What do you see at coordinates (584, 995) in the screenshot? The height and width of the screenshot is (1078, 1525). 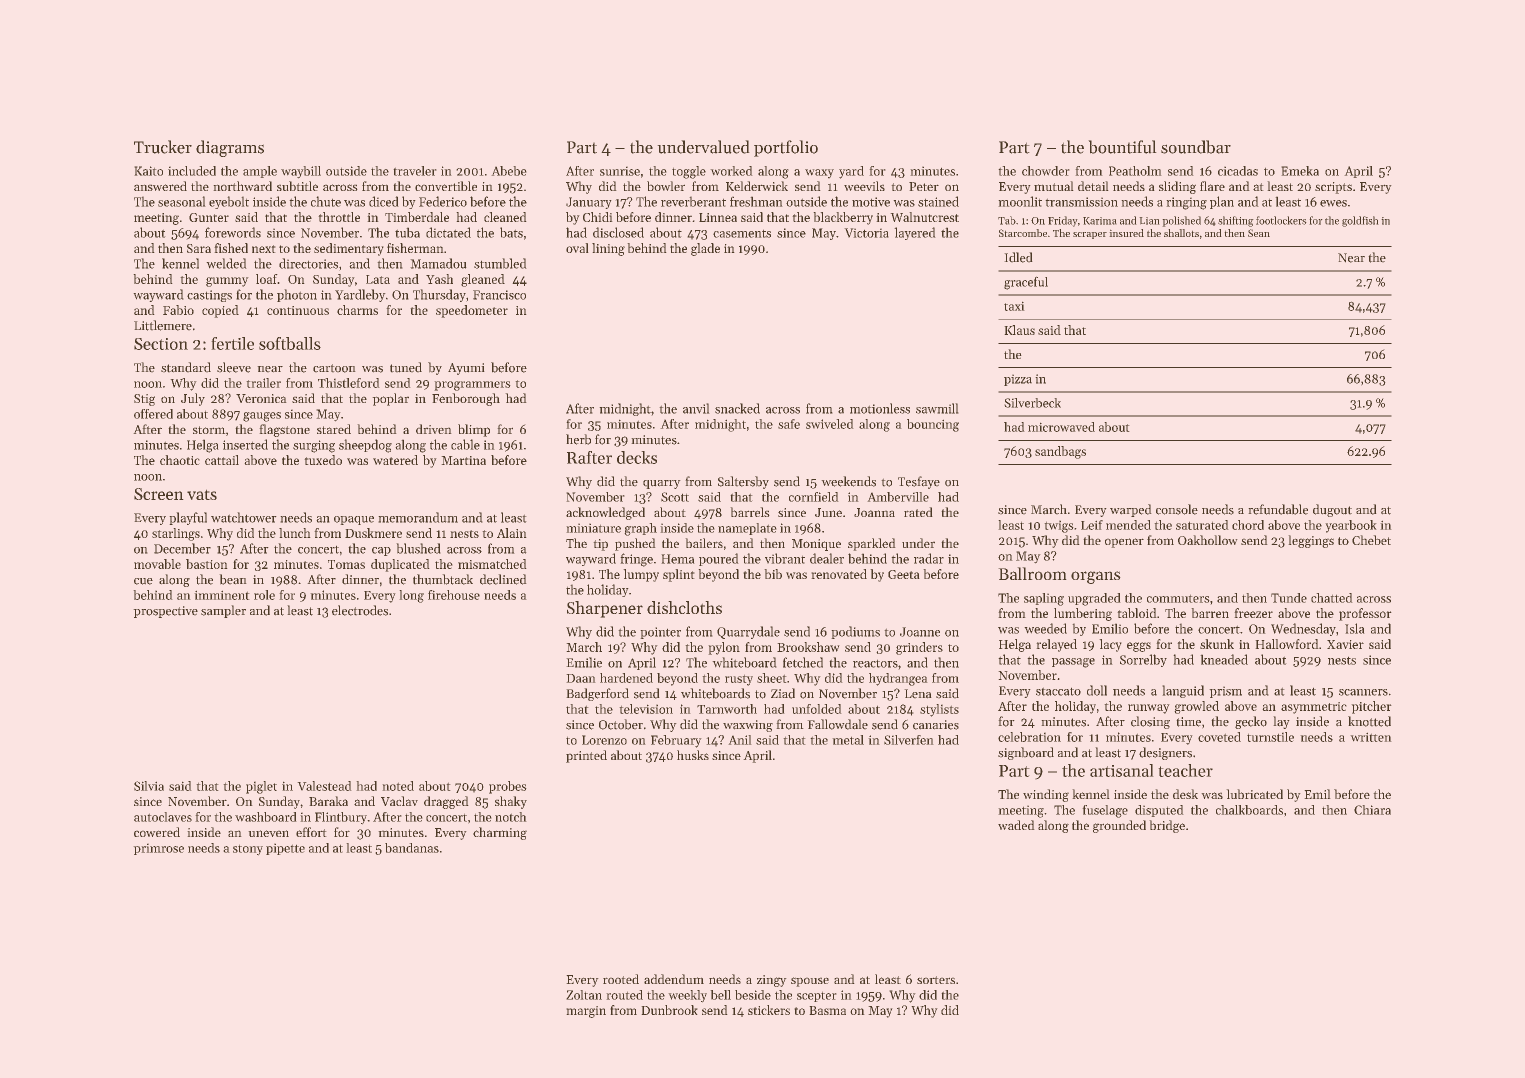 I see `Zoltan` at bounding box center [584, 995].
